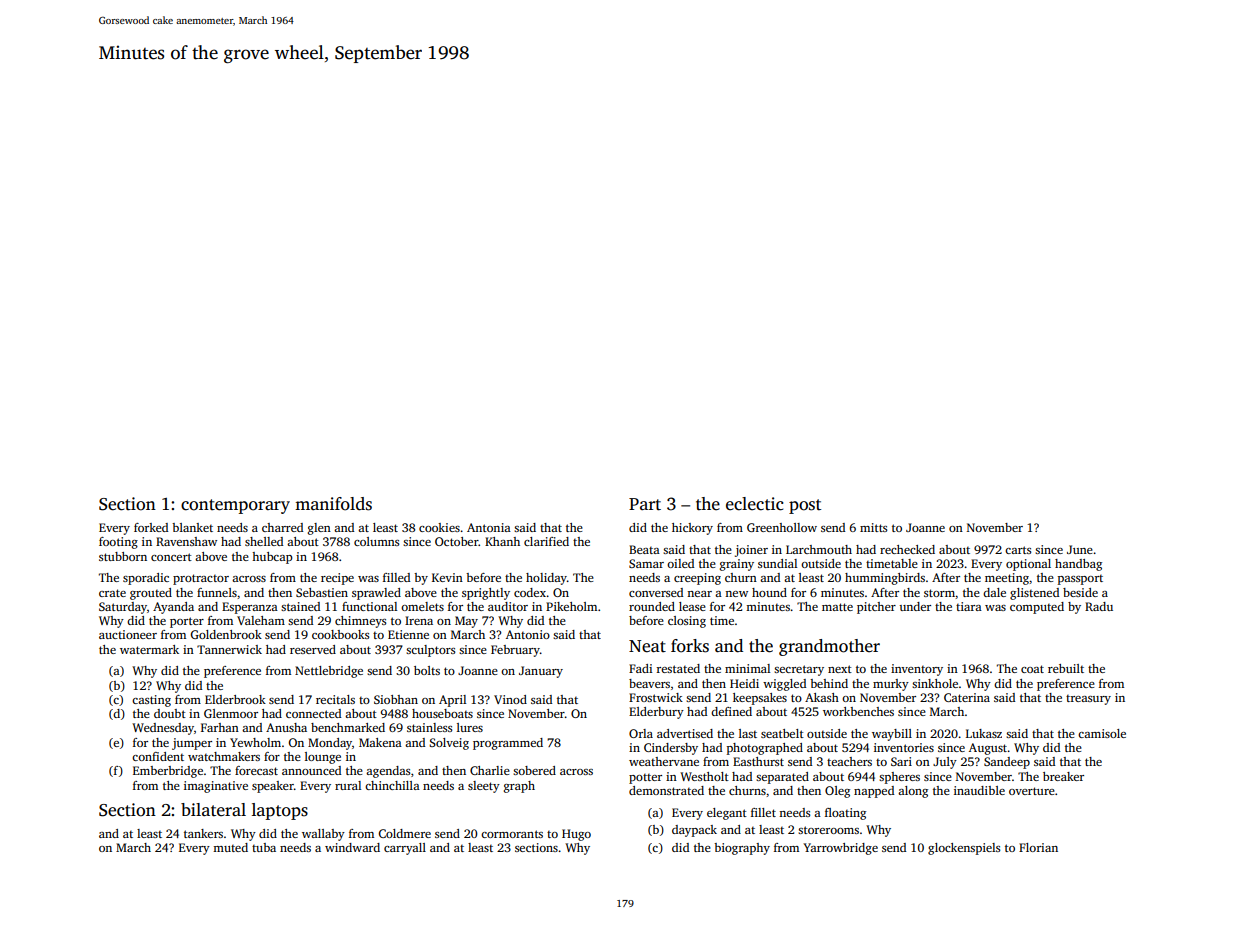 This document has height=952, width=1233. What do you see at coordinates (645, 504) in the document?
I see `Part` at bounding box center [645, 504].
